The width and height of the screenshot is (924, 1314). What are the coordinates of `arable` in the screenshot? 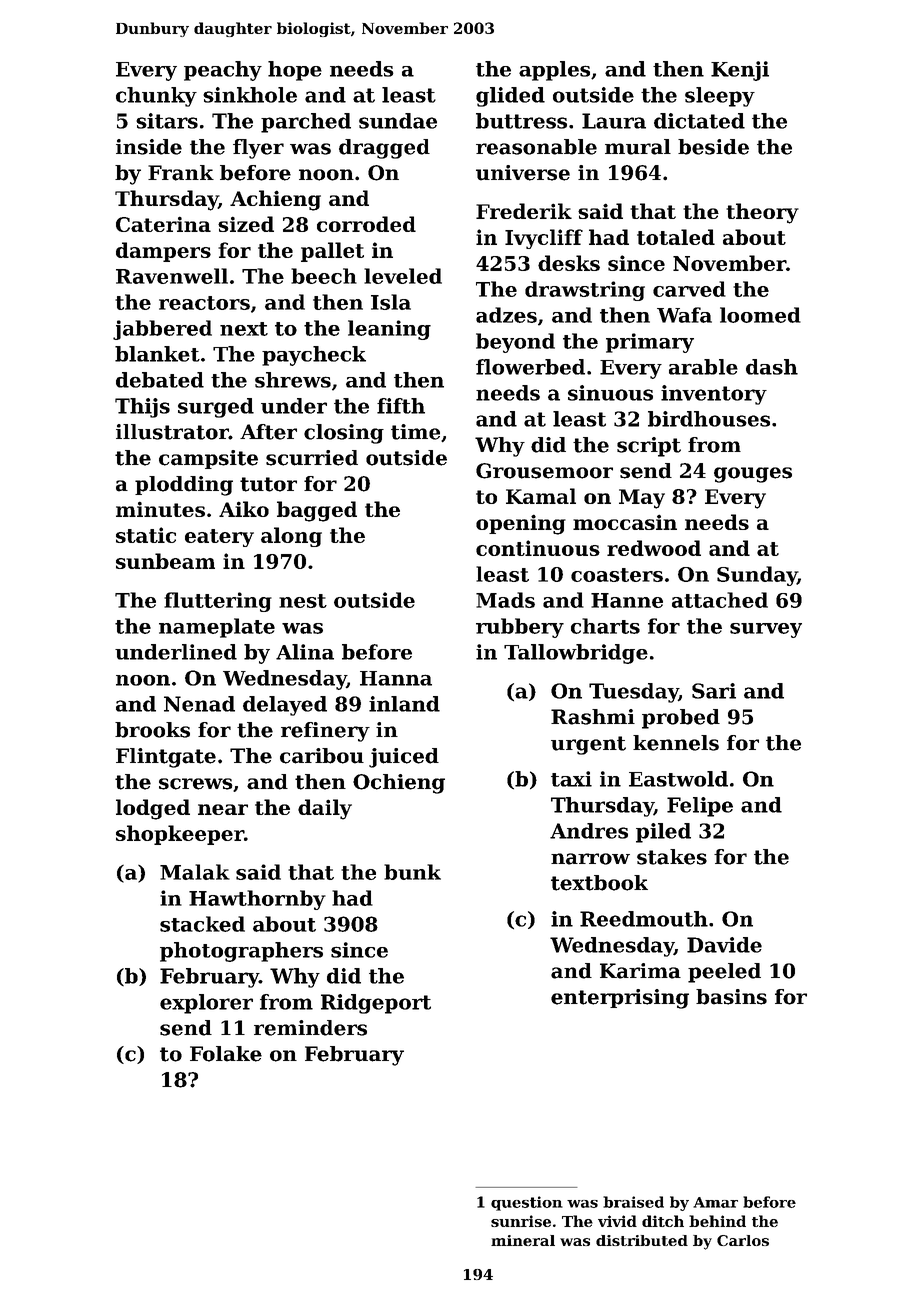 It's located at (703, 367).
